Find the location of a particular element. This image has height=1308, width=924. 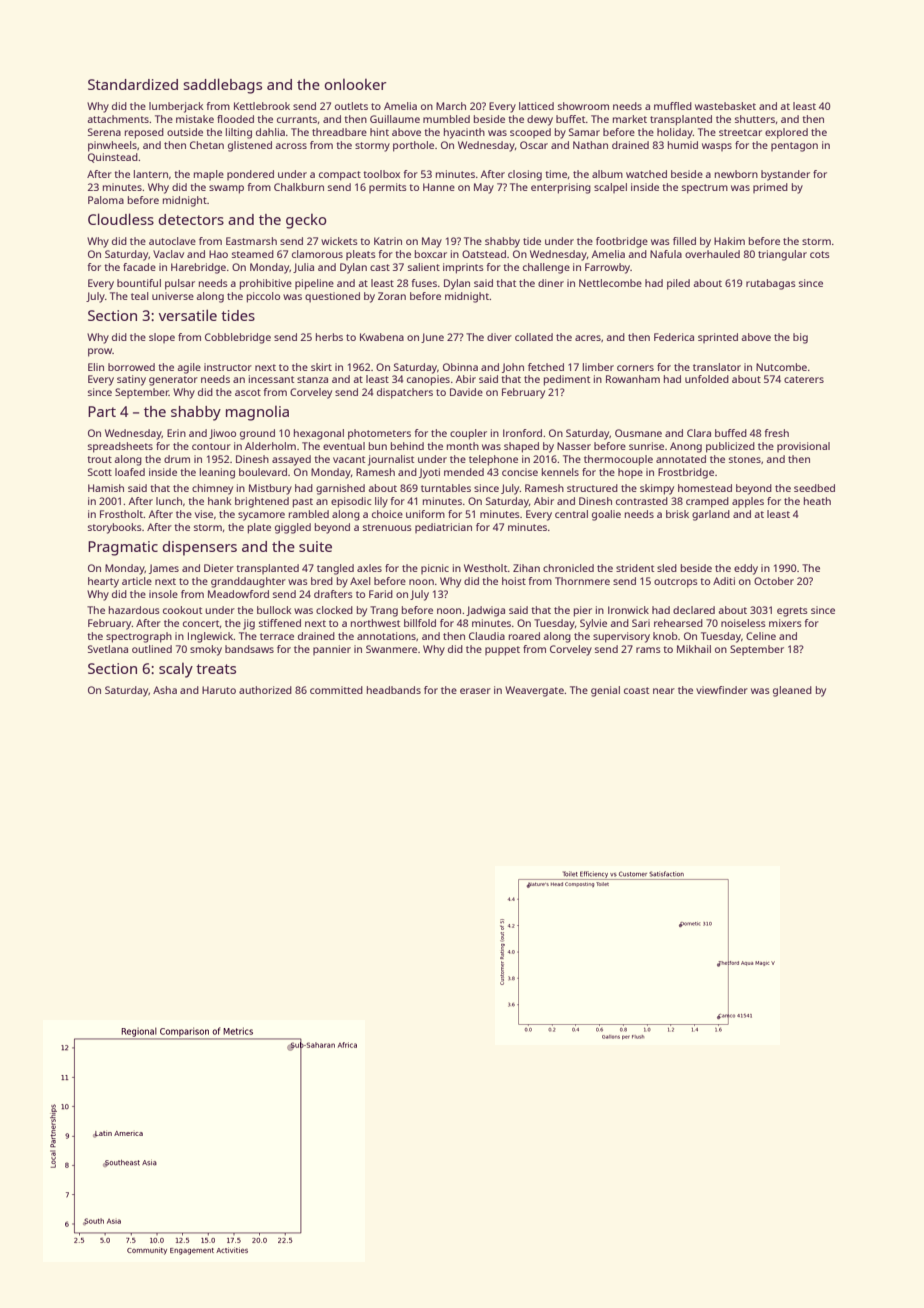

wastebasket is located at coordinates (725, 106).
